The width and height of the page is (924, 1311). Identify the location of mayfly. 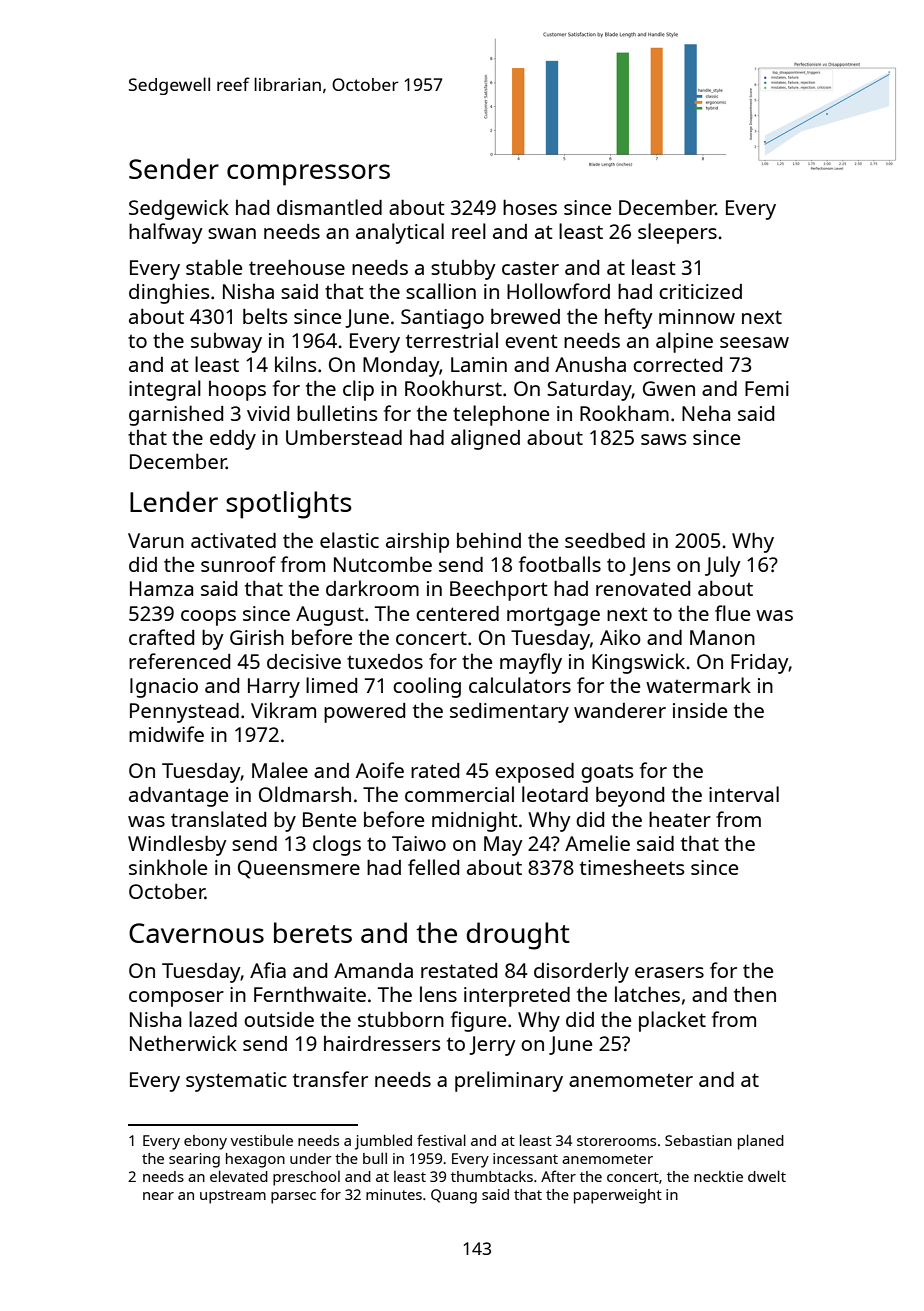
(531, 663).
